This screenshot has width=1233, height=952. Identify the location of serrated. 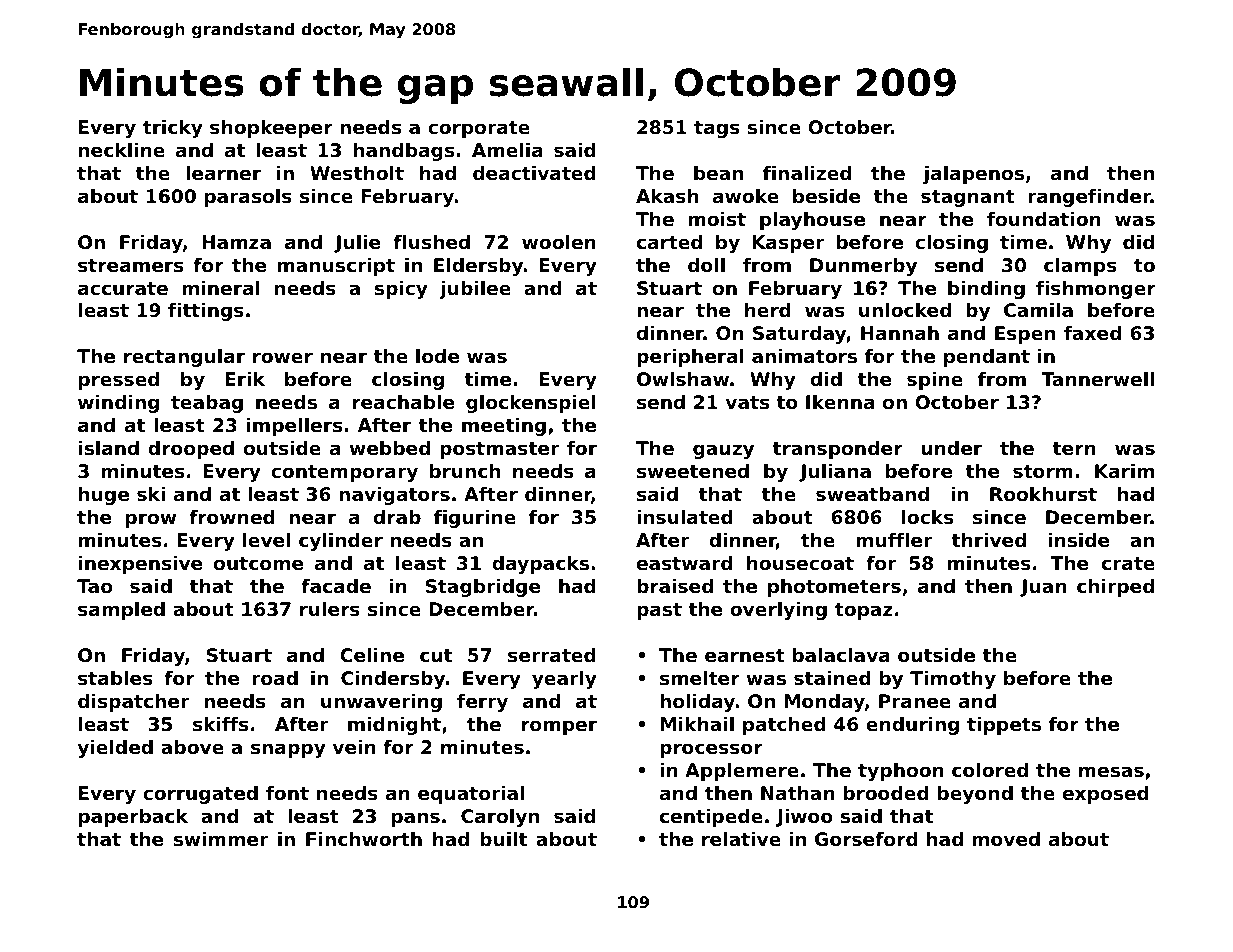
(552, 655).
